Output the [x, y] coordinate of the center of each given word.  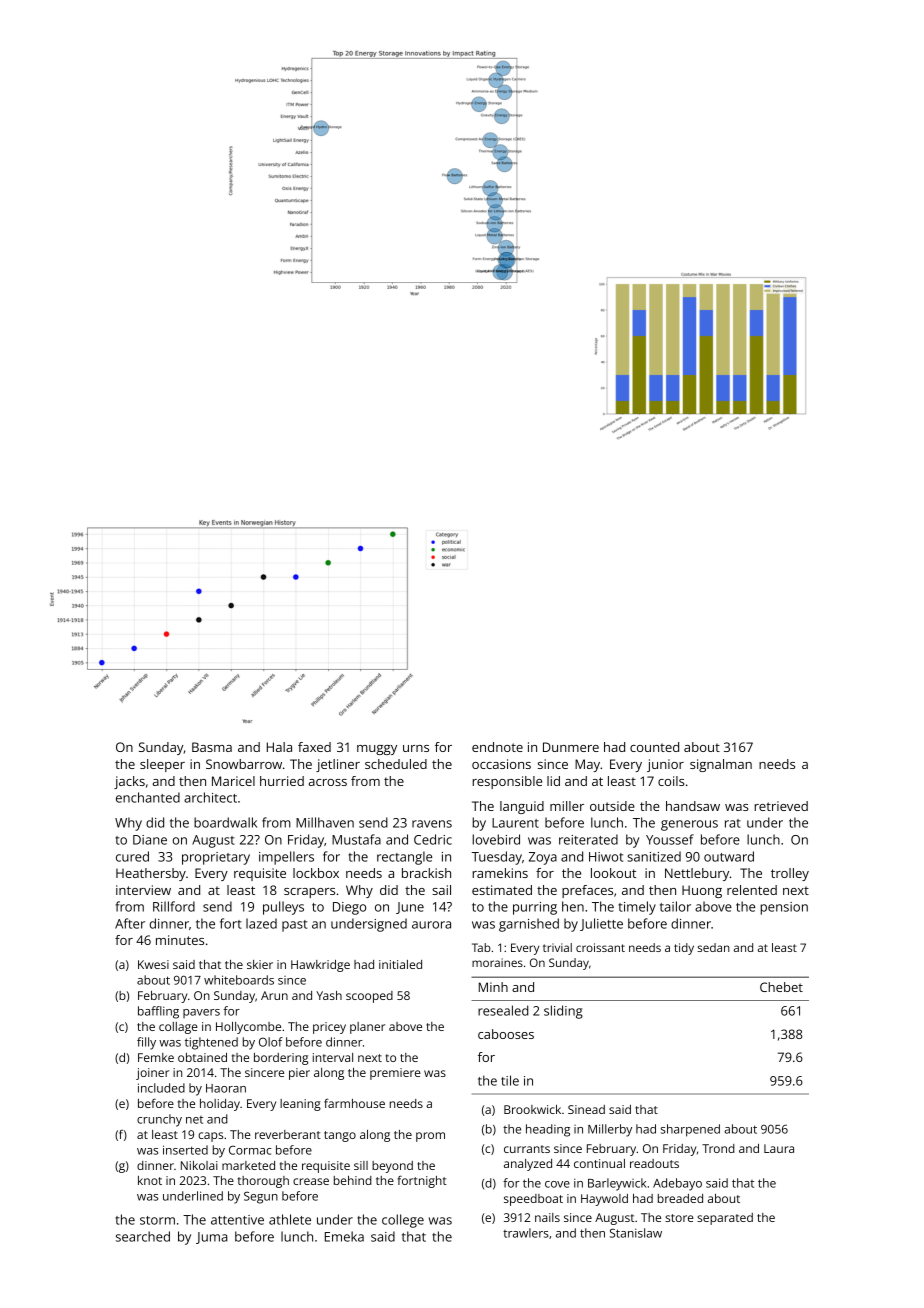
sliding [563, 1012]
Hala [279, 747]
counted [654, 747]
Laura [779, 1148]
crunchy [159, 1120]
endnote [497, 747]
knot [150, 1180]
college [403, 1221]
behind [353, 1180]
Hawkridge [320, 966]
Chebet [781, 987]
